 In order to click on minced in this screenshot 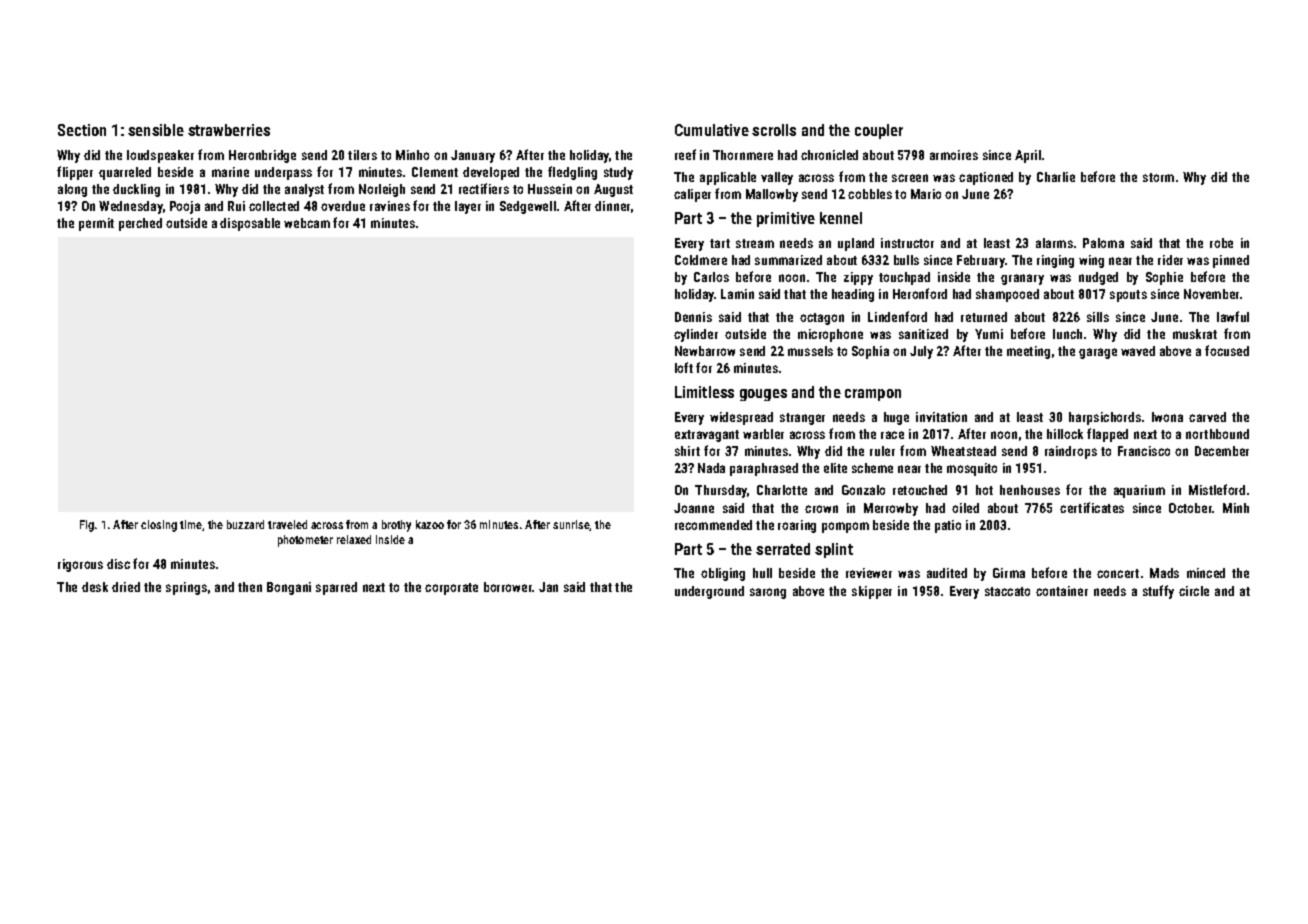, I will do `click(1206, 573)`.
